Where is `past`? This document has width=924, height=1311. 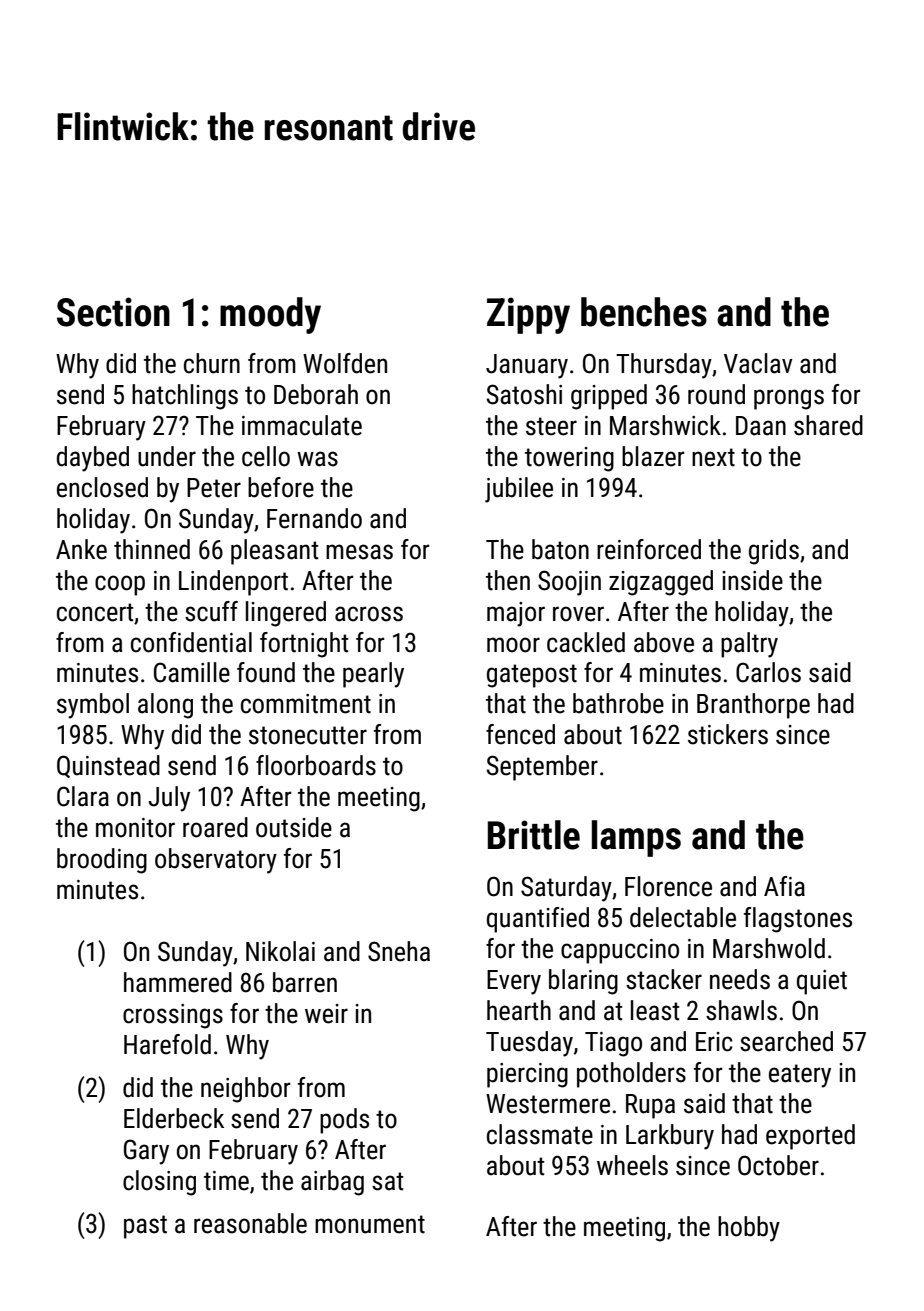
past is located at coordinates (145, 1227).
